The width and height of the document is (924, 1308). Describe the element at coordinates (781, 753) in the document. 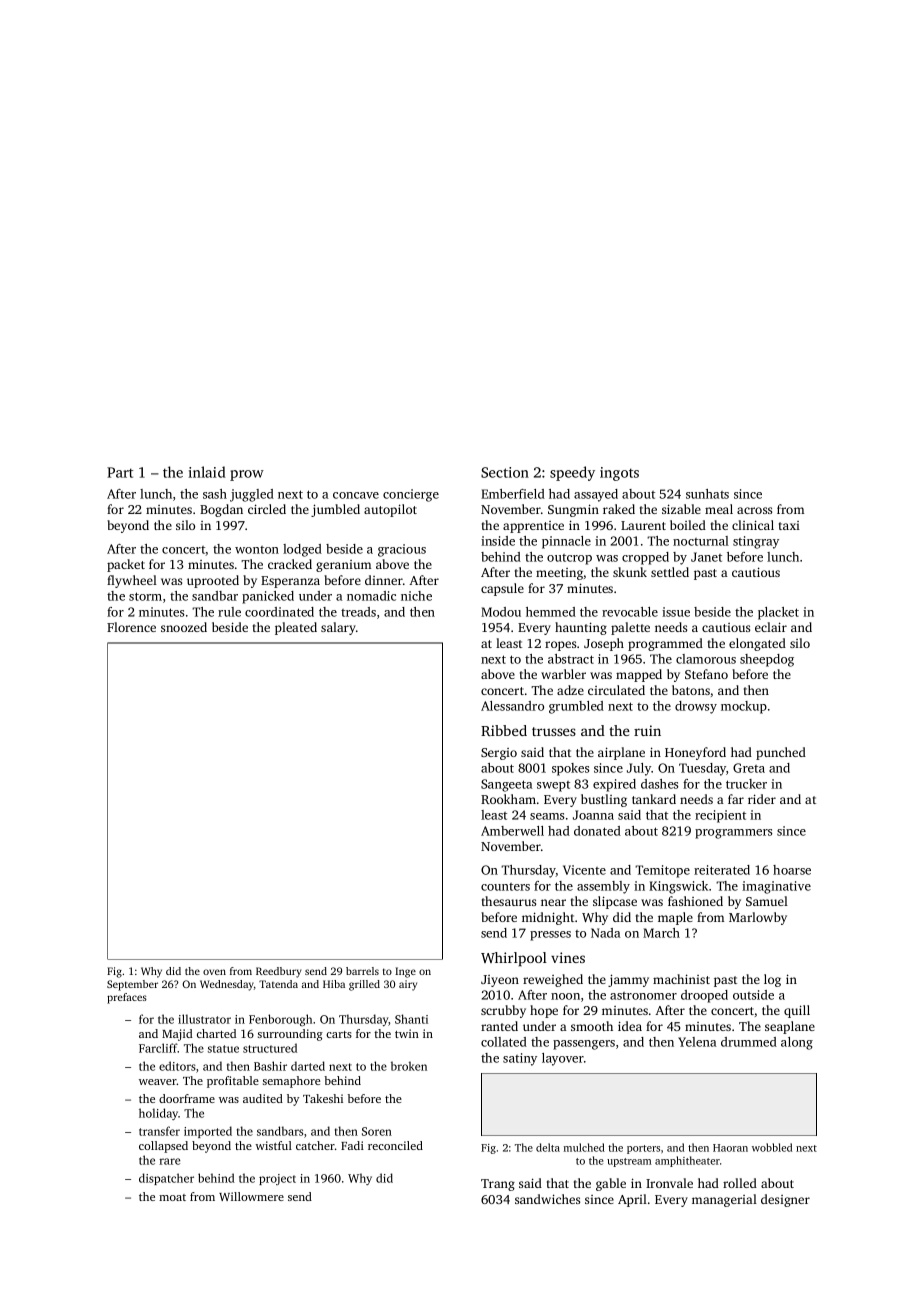

I see `punched` at that location.
